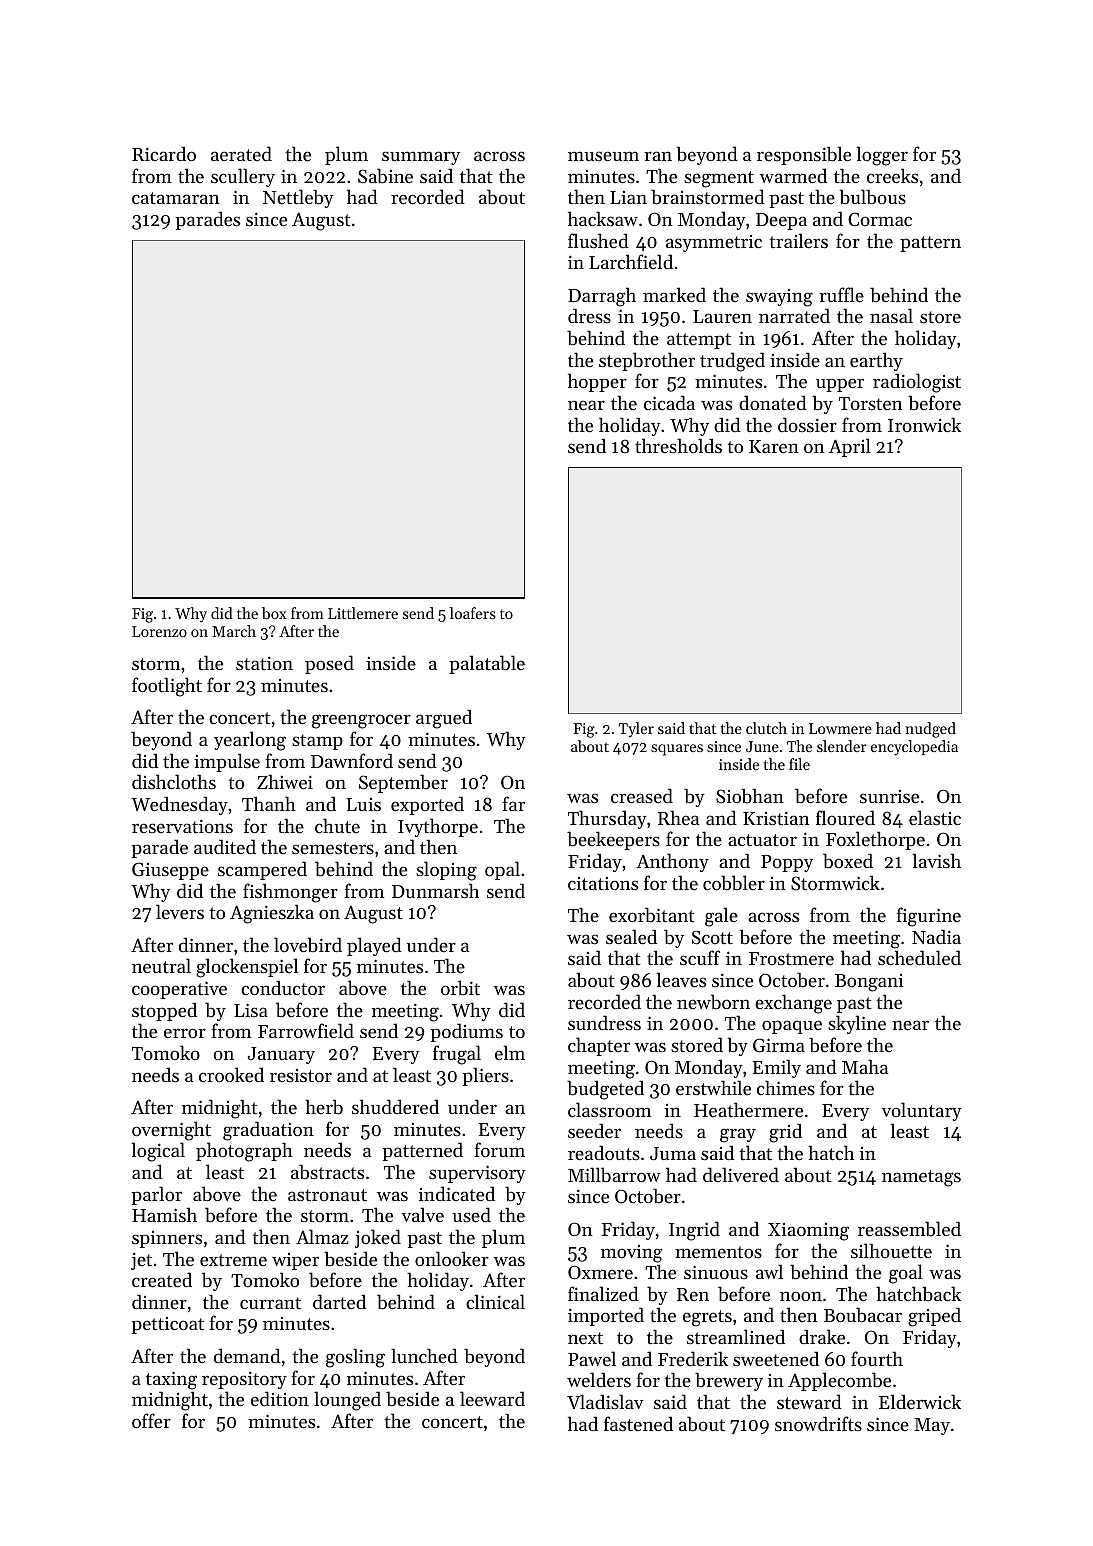 This document has width=1093, height=1546. Describe the element at coordinates (421, 158) in the document. I see `summary` at that location.
